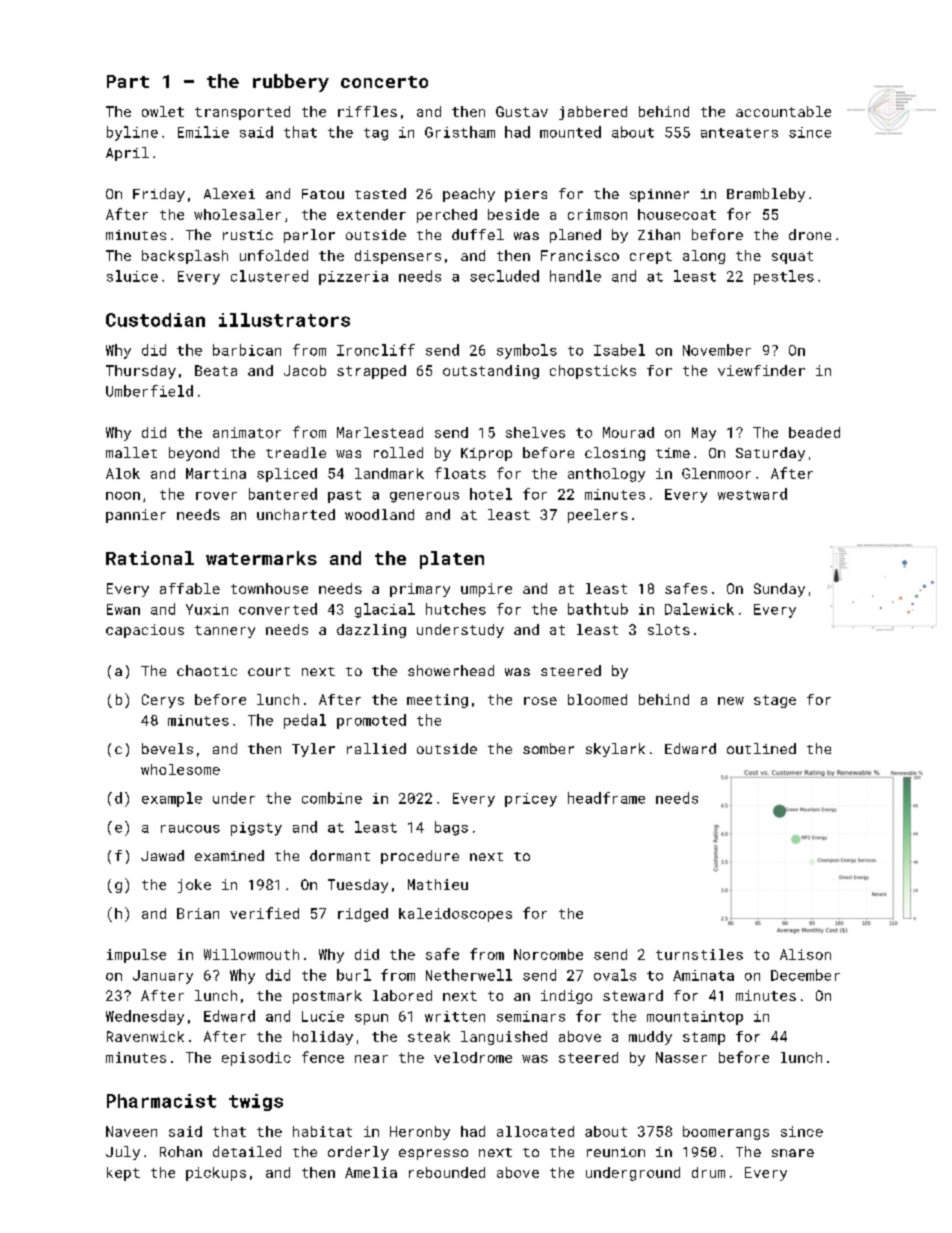 This document has height=1233, width=952. What do you see at coordinates (291, 83) in the document?
I see `rubbery` at bounding box center [291, 83].
